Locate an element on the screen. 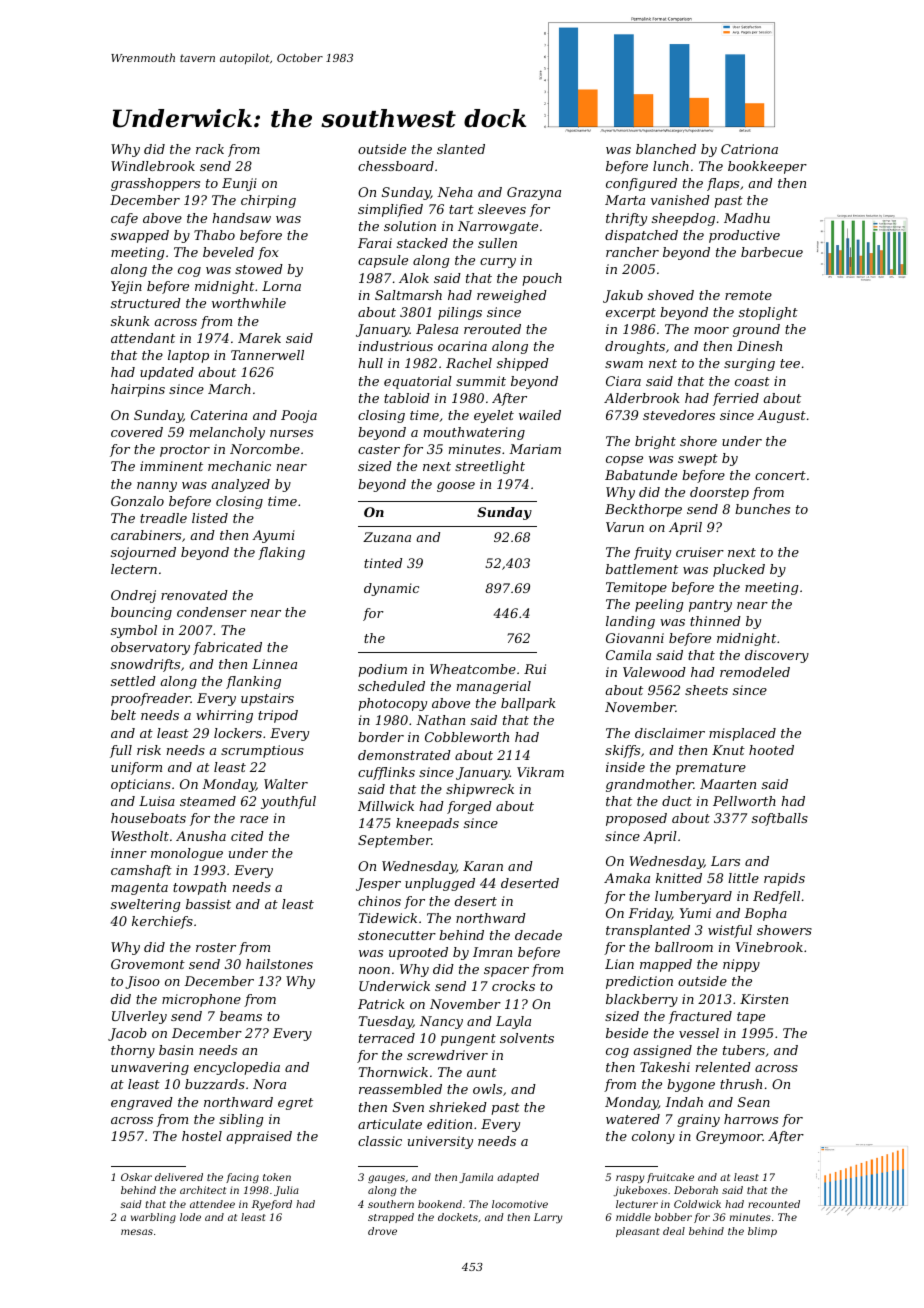 This screenshot has height=1308, width=924. melancholy is located at coordinates (227, 433).
